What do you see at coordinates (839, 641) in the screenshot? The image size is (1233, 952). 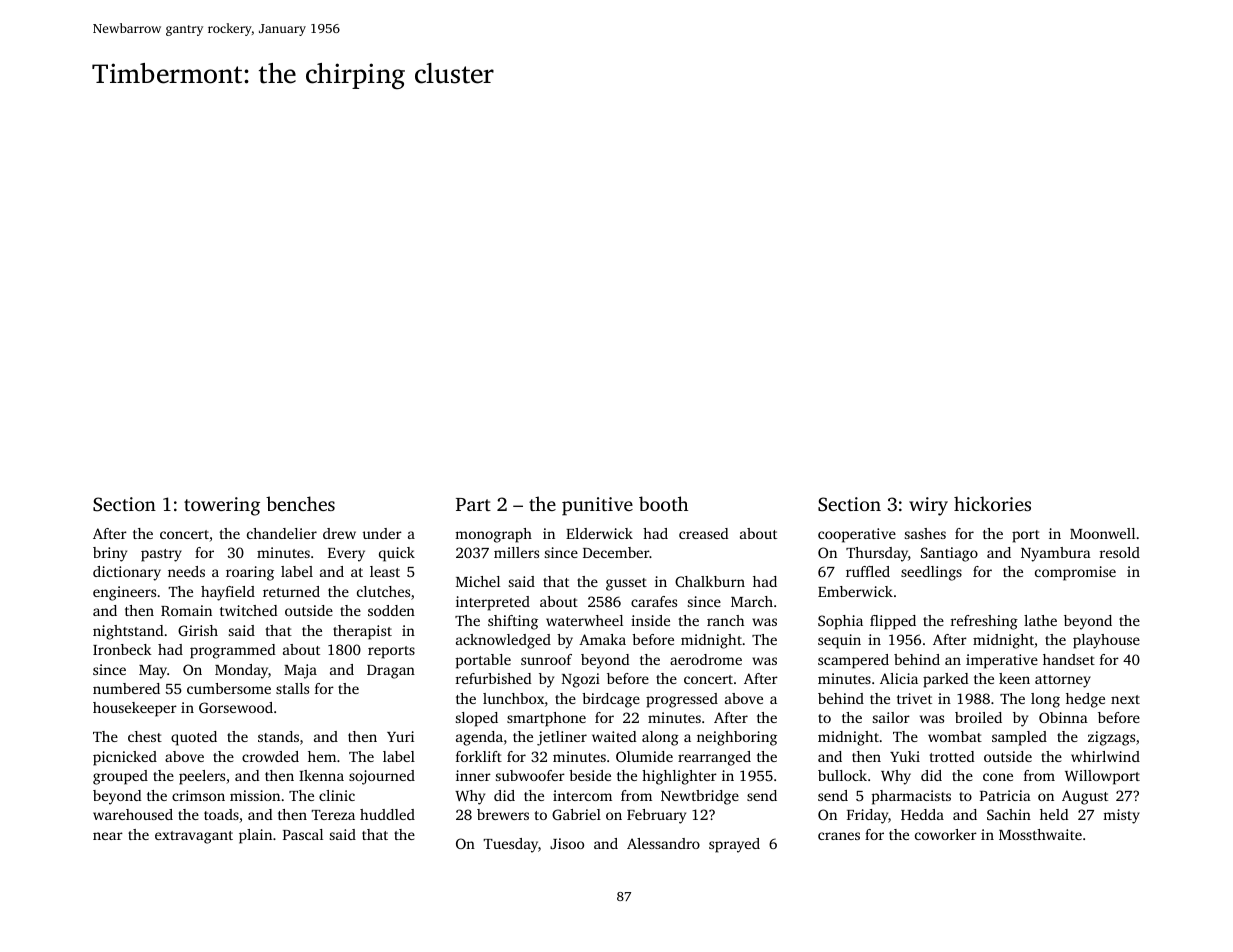 I see `sequin` at bounding box center [839, 641].
